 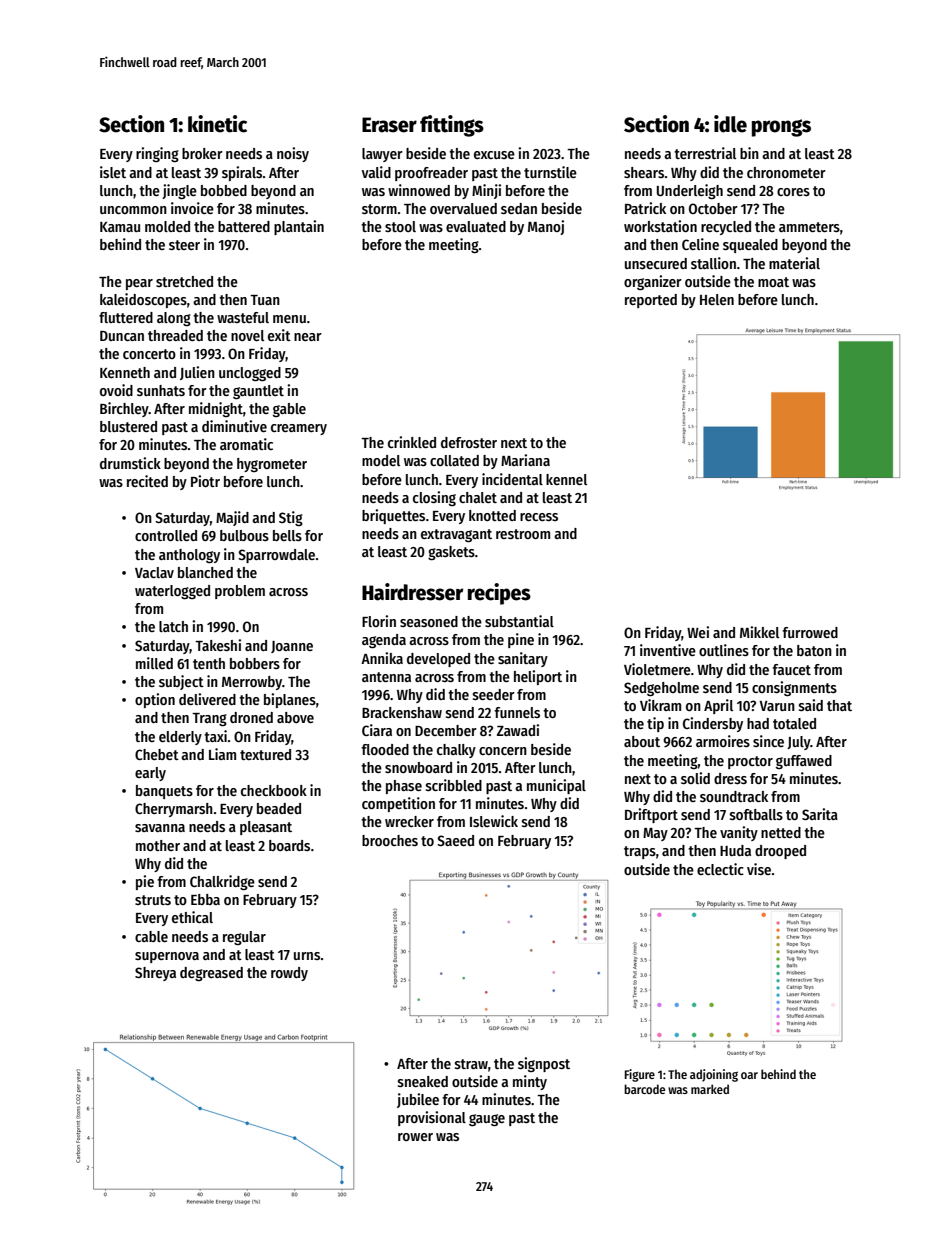 I want to click on Shreya, so click(x=155, y=974).
